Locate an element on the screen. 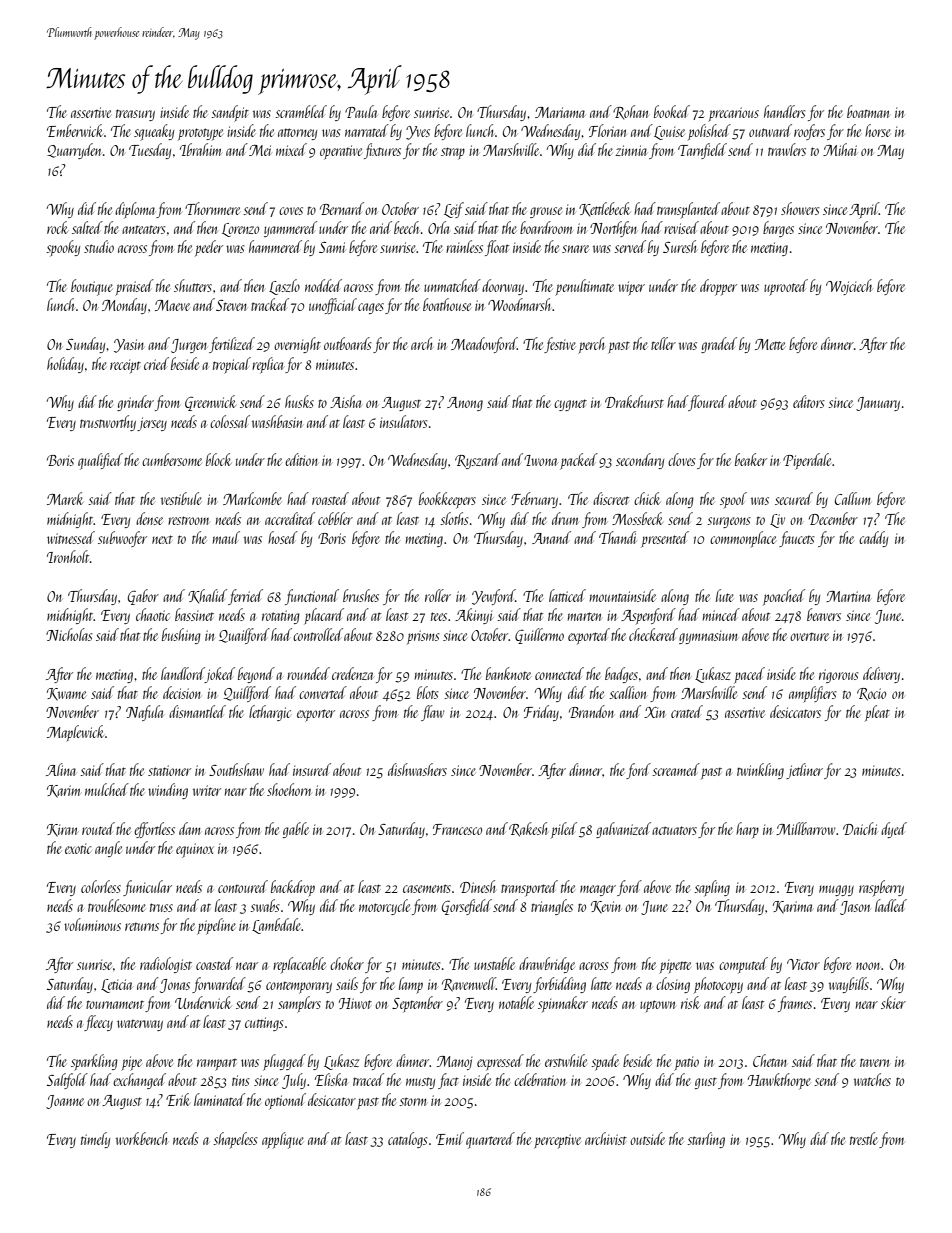  treasury is located at coordinates (135, 115).
